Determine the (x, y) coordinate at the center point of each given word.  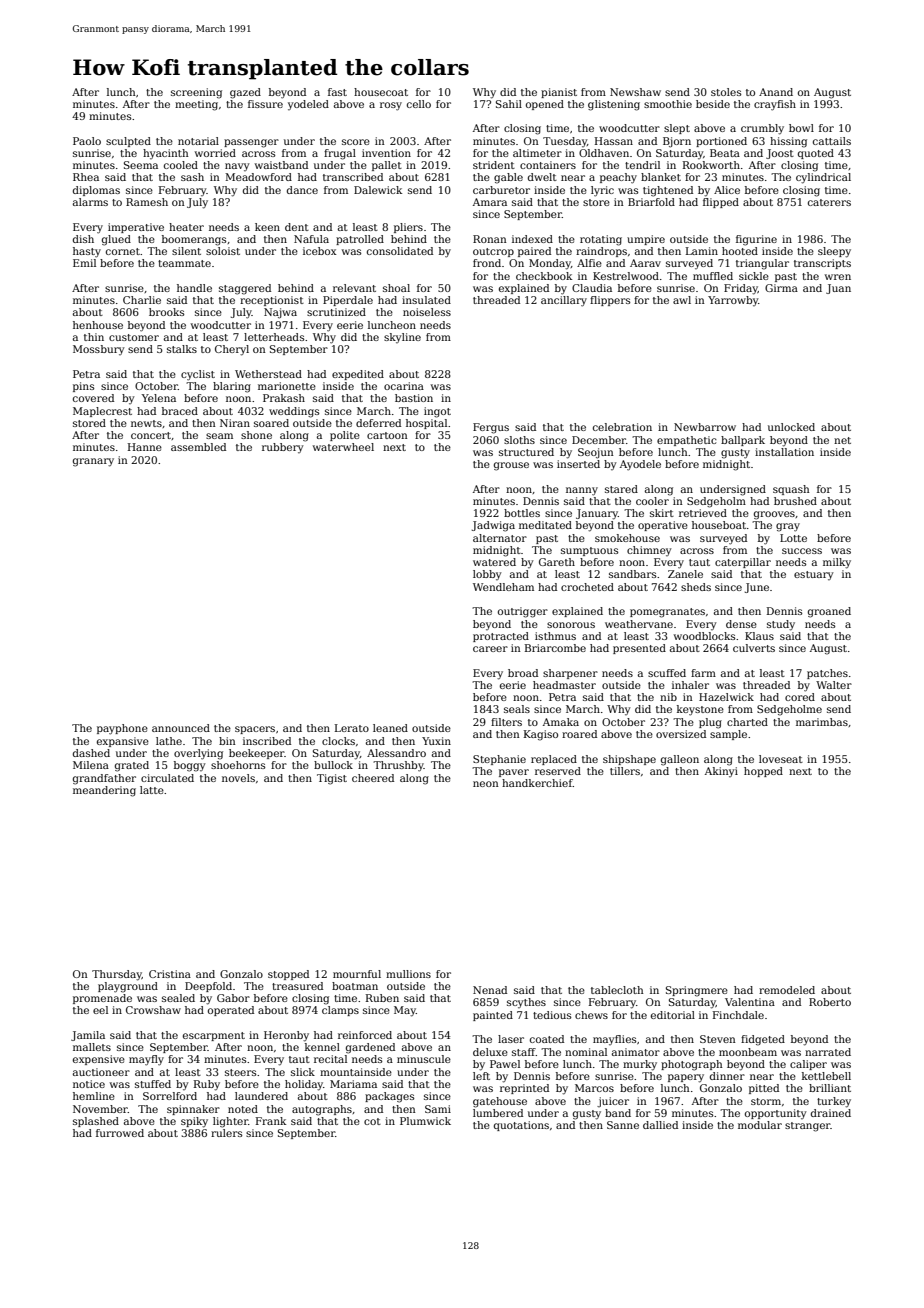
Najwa (280, 313)
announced (181, 728)
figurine (756, 240)
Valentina (750, 1002)
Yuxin (436, 741)
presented (639, 649)
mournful (357, 974)
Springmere (697, 991)
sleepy (834, 252)
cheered (373, 778)
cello (419, 104)
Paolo (87, 141)
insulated (426, 300)
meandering (104, 791)
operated (231, 1011)
